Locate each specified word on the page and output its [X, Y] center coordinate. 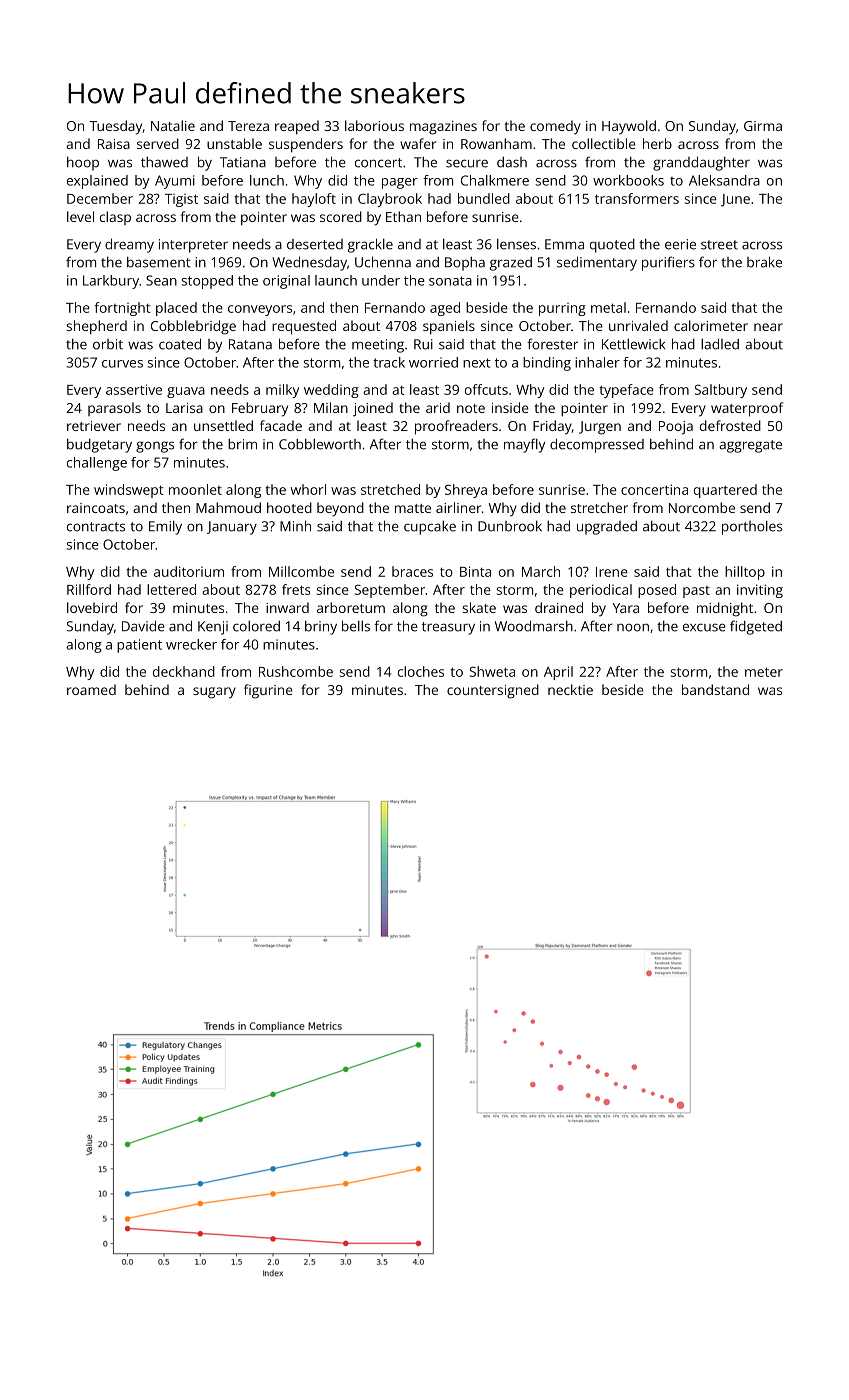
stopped [207, 282]
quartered [725, 491]
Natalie [173, 125]
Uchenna [383, 262]
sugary [214, 693]
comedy [555, 127]
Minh [295, 526]
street [719, 245]
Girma [763, 126]
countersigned [493, 691]
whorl [308, 489]
